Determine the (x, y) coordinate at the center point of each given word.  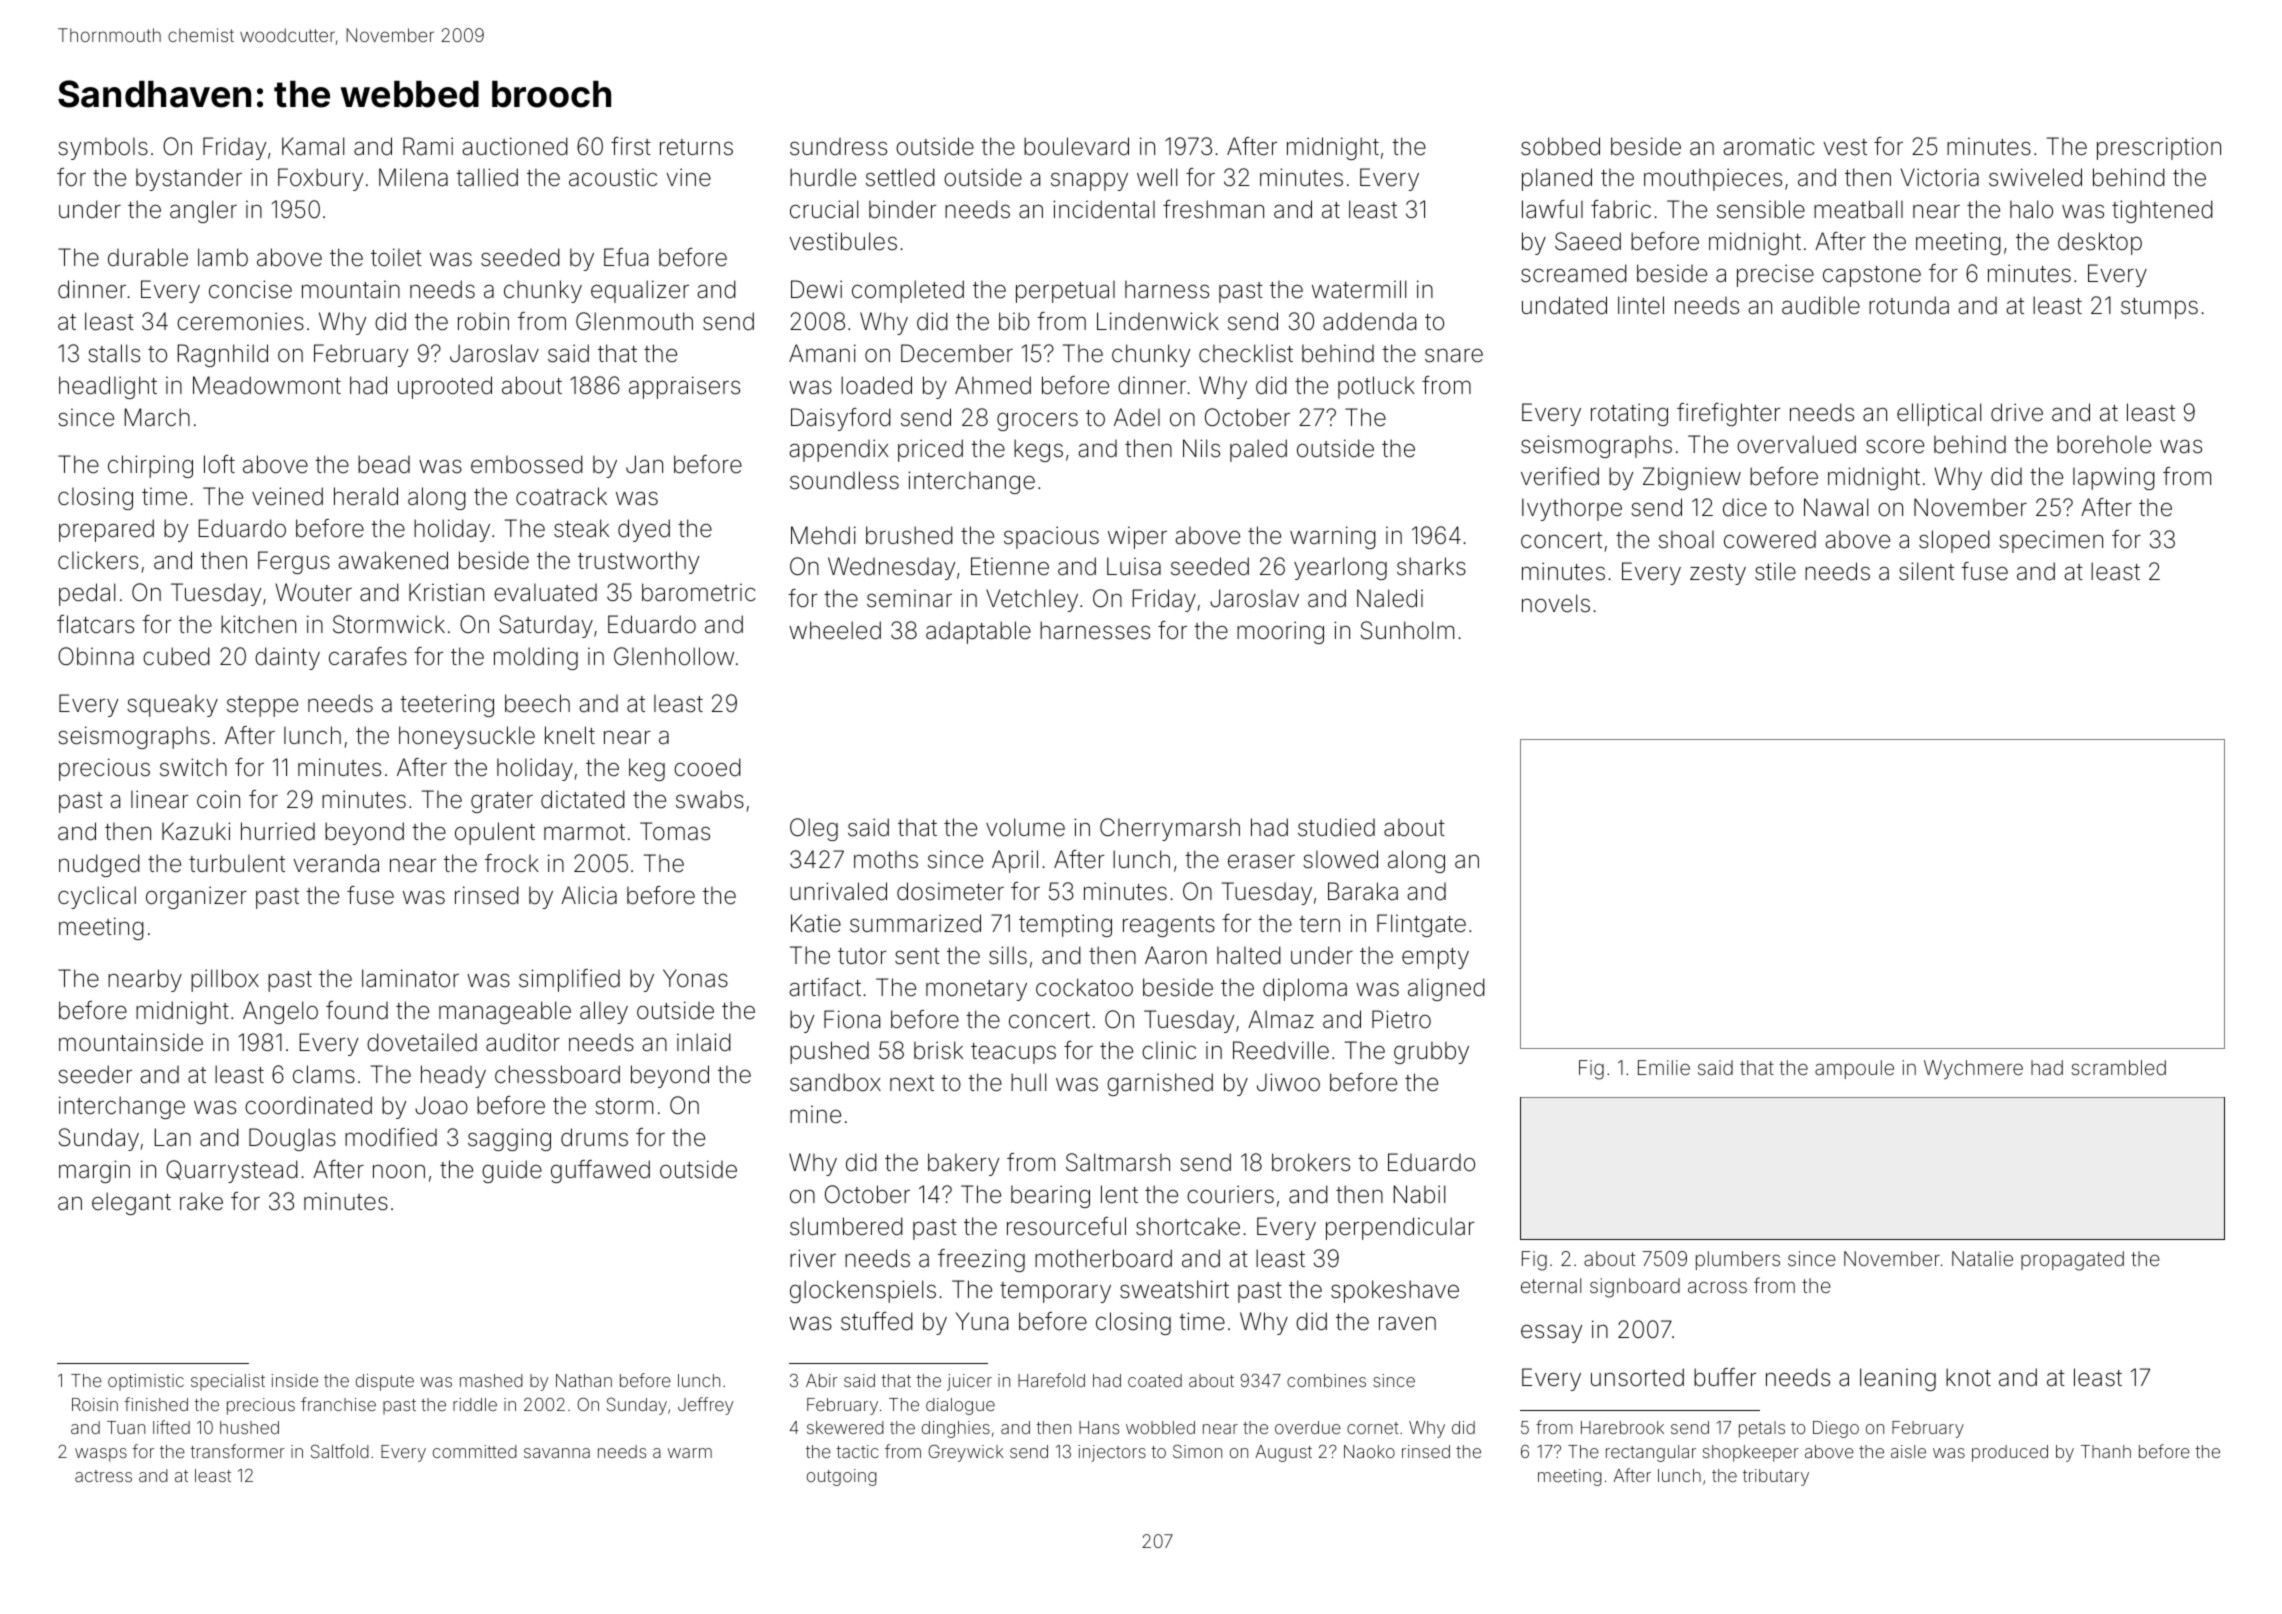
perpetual (1065, 291)
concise (250, 289)
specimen (2051, 541)
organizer (196, 897)
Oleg (814, 829)
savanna (557, 1453)
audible (1821, 305)
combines (1326, 1380)
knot (1968, 1377)
